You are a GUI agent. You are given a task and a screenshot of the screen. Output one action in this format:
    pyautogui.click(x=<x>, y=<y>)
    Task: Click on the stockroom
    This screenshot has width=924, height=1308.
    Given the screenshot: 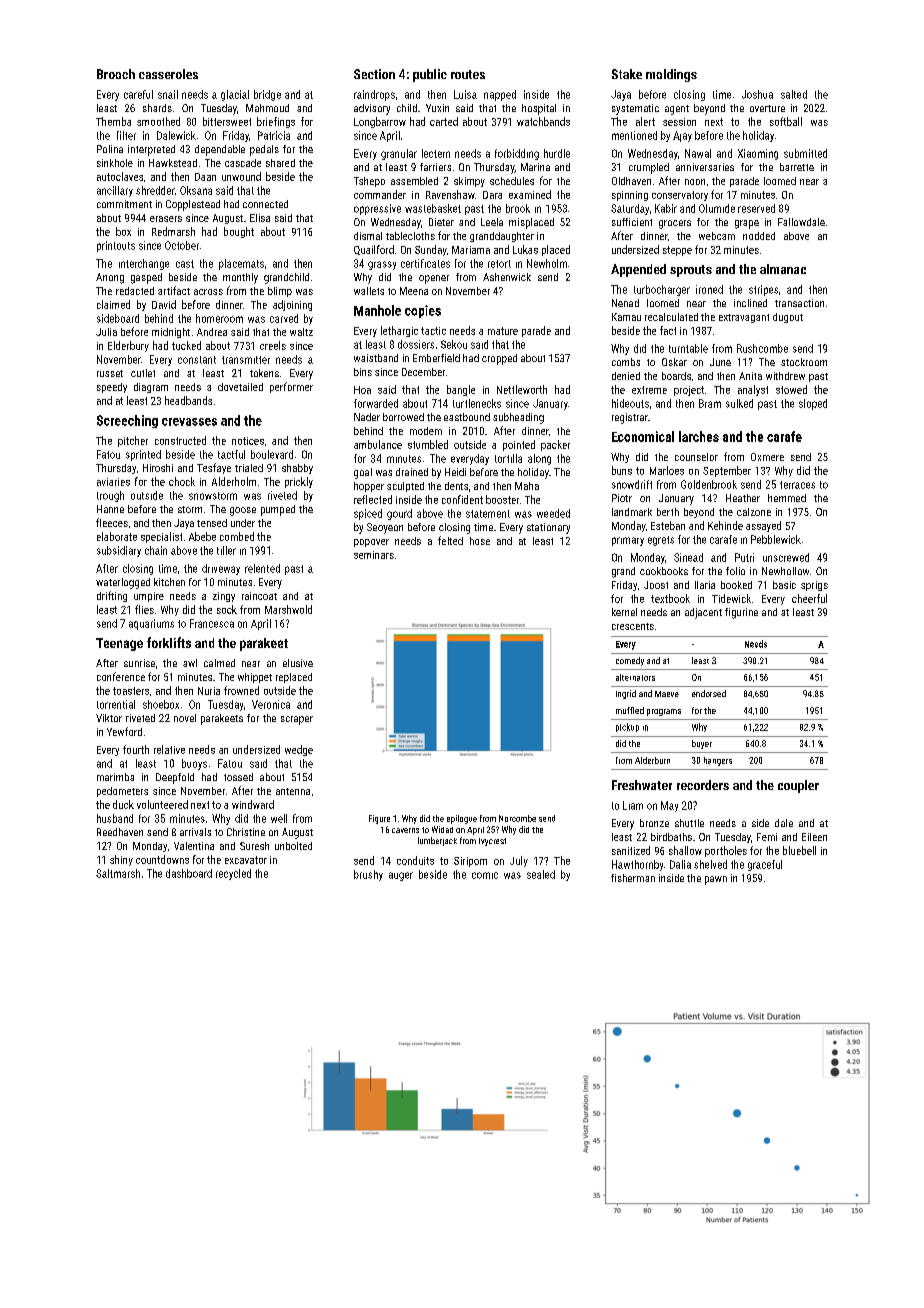 What is the action you would take?
    pyautogui.click(x=804, y=362)
